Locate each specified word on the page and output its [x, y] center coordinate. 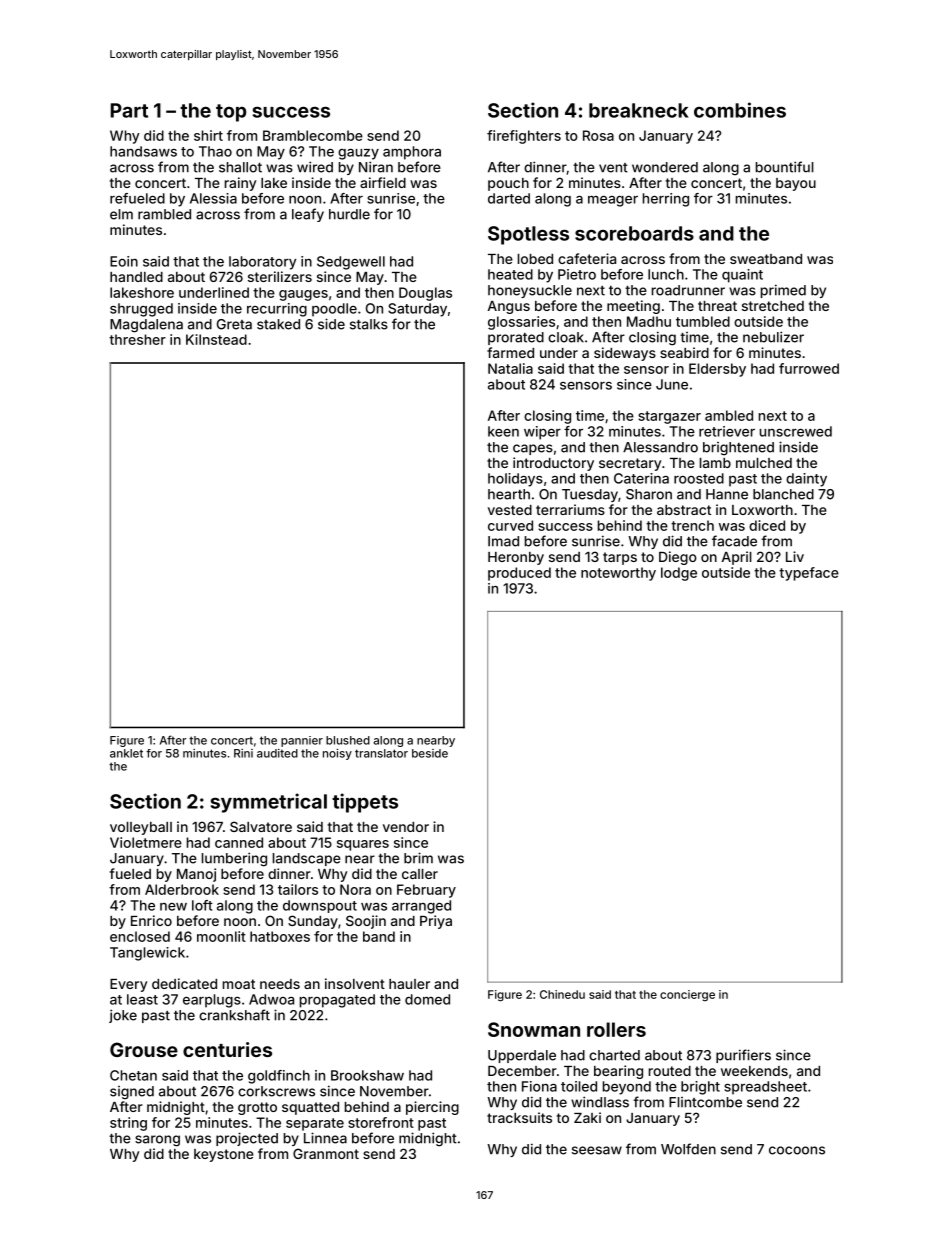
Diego [678, 558]
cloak [566, 337]
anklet [126, 753]
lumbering [234, 859]
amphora [412, 153]
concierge [687, 995]
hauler [409, 984]
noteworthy [618, 574]
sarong [157, 1141]
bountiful [785, 167]
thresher [137, 339]
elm [121, 214]
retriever [727, 431]
